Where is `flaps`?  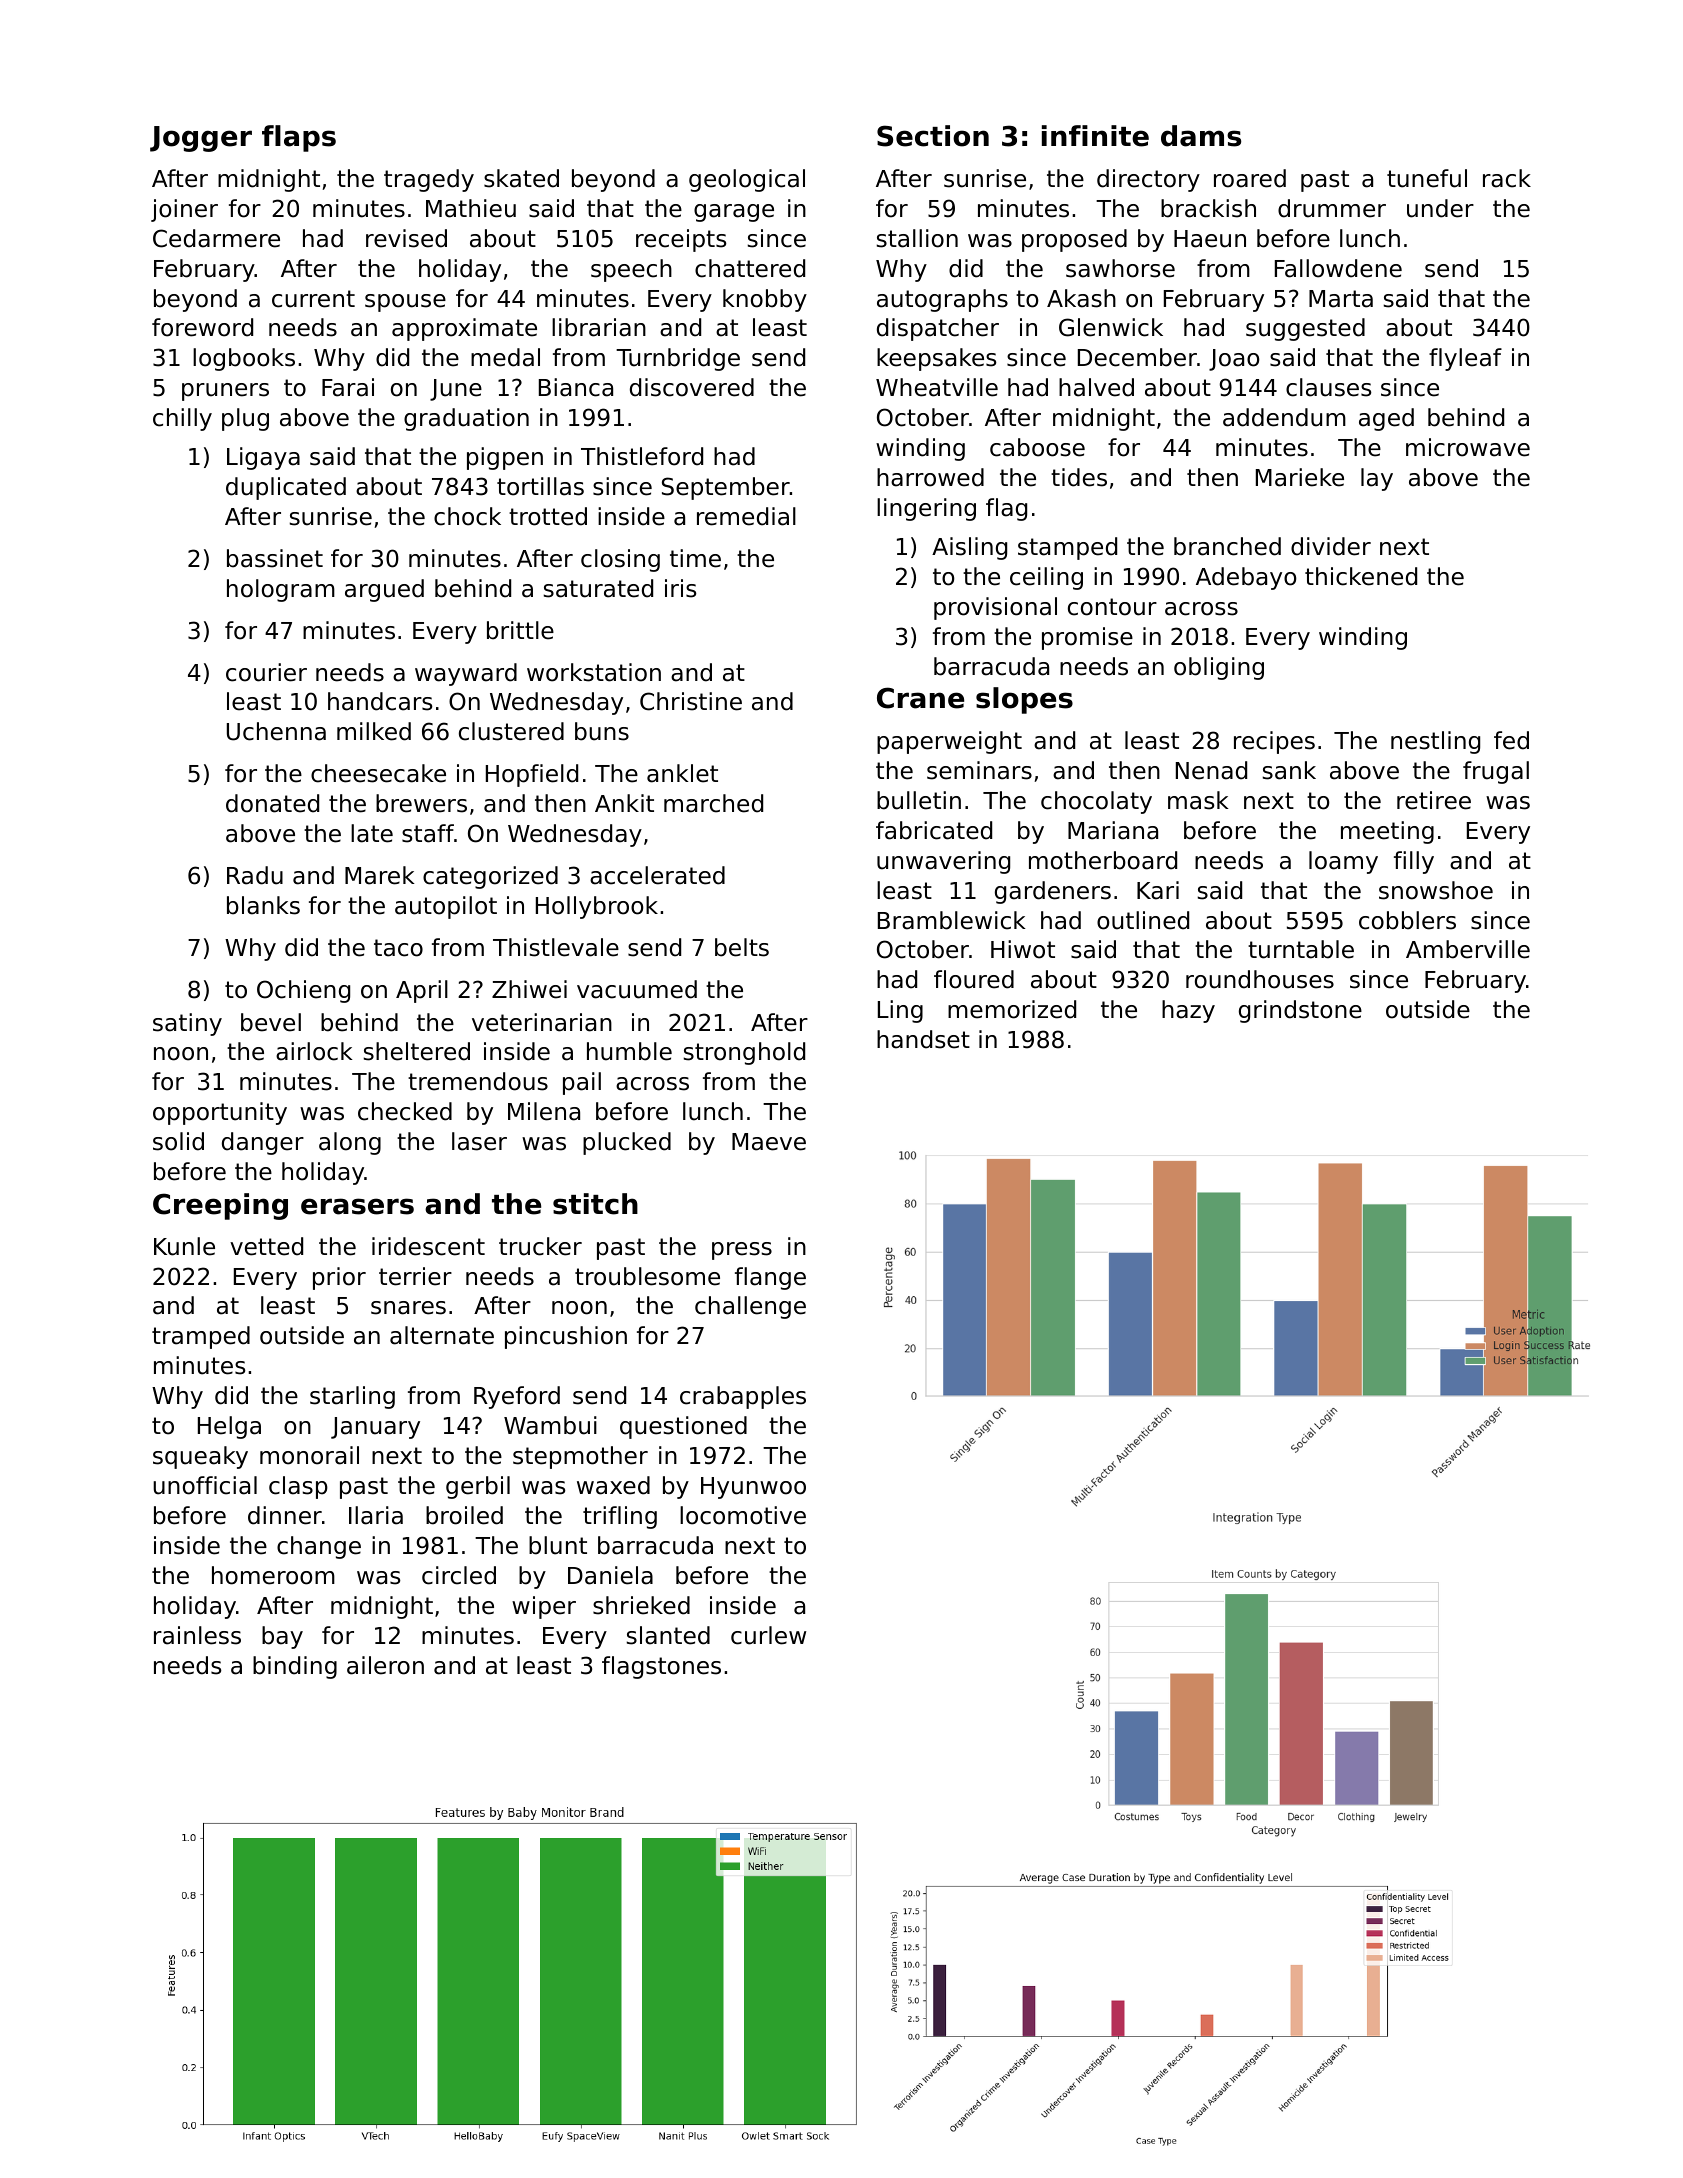
flaps is located at coordinates (299, 138).
